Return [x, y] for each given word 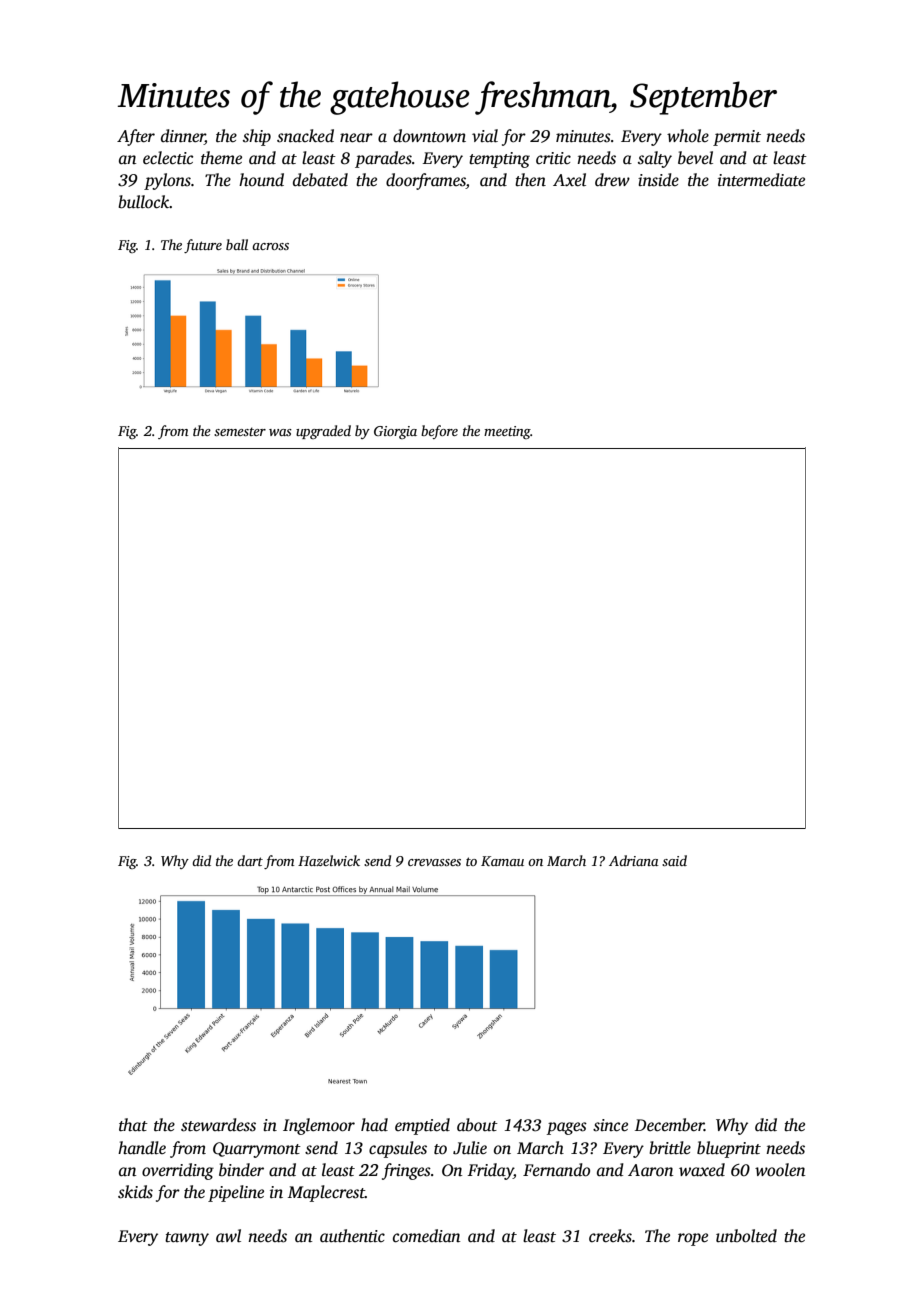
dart [250, 860]
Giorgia [395, 432]
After [136, 137]
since [610, 1125]
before [439, 432]
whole [688, 135]
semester [240, 431]
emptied [422, 1126]
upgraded [323, 432]
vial [485, 136]
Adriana [634, 860]
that [133, 1125]
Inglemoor [319, 1126]
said [674, 860]
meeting [507, 432]
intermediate [761, 180]
